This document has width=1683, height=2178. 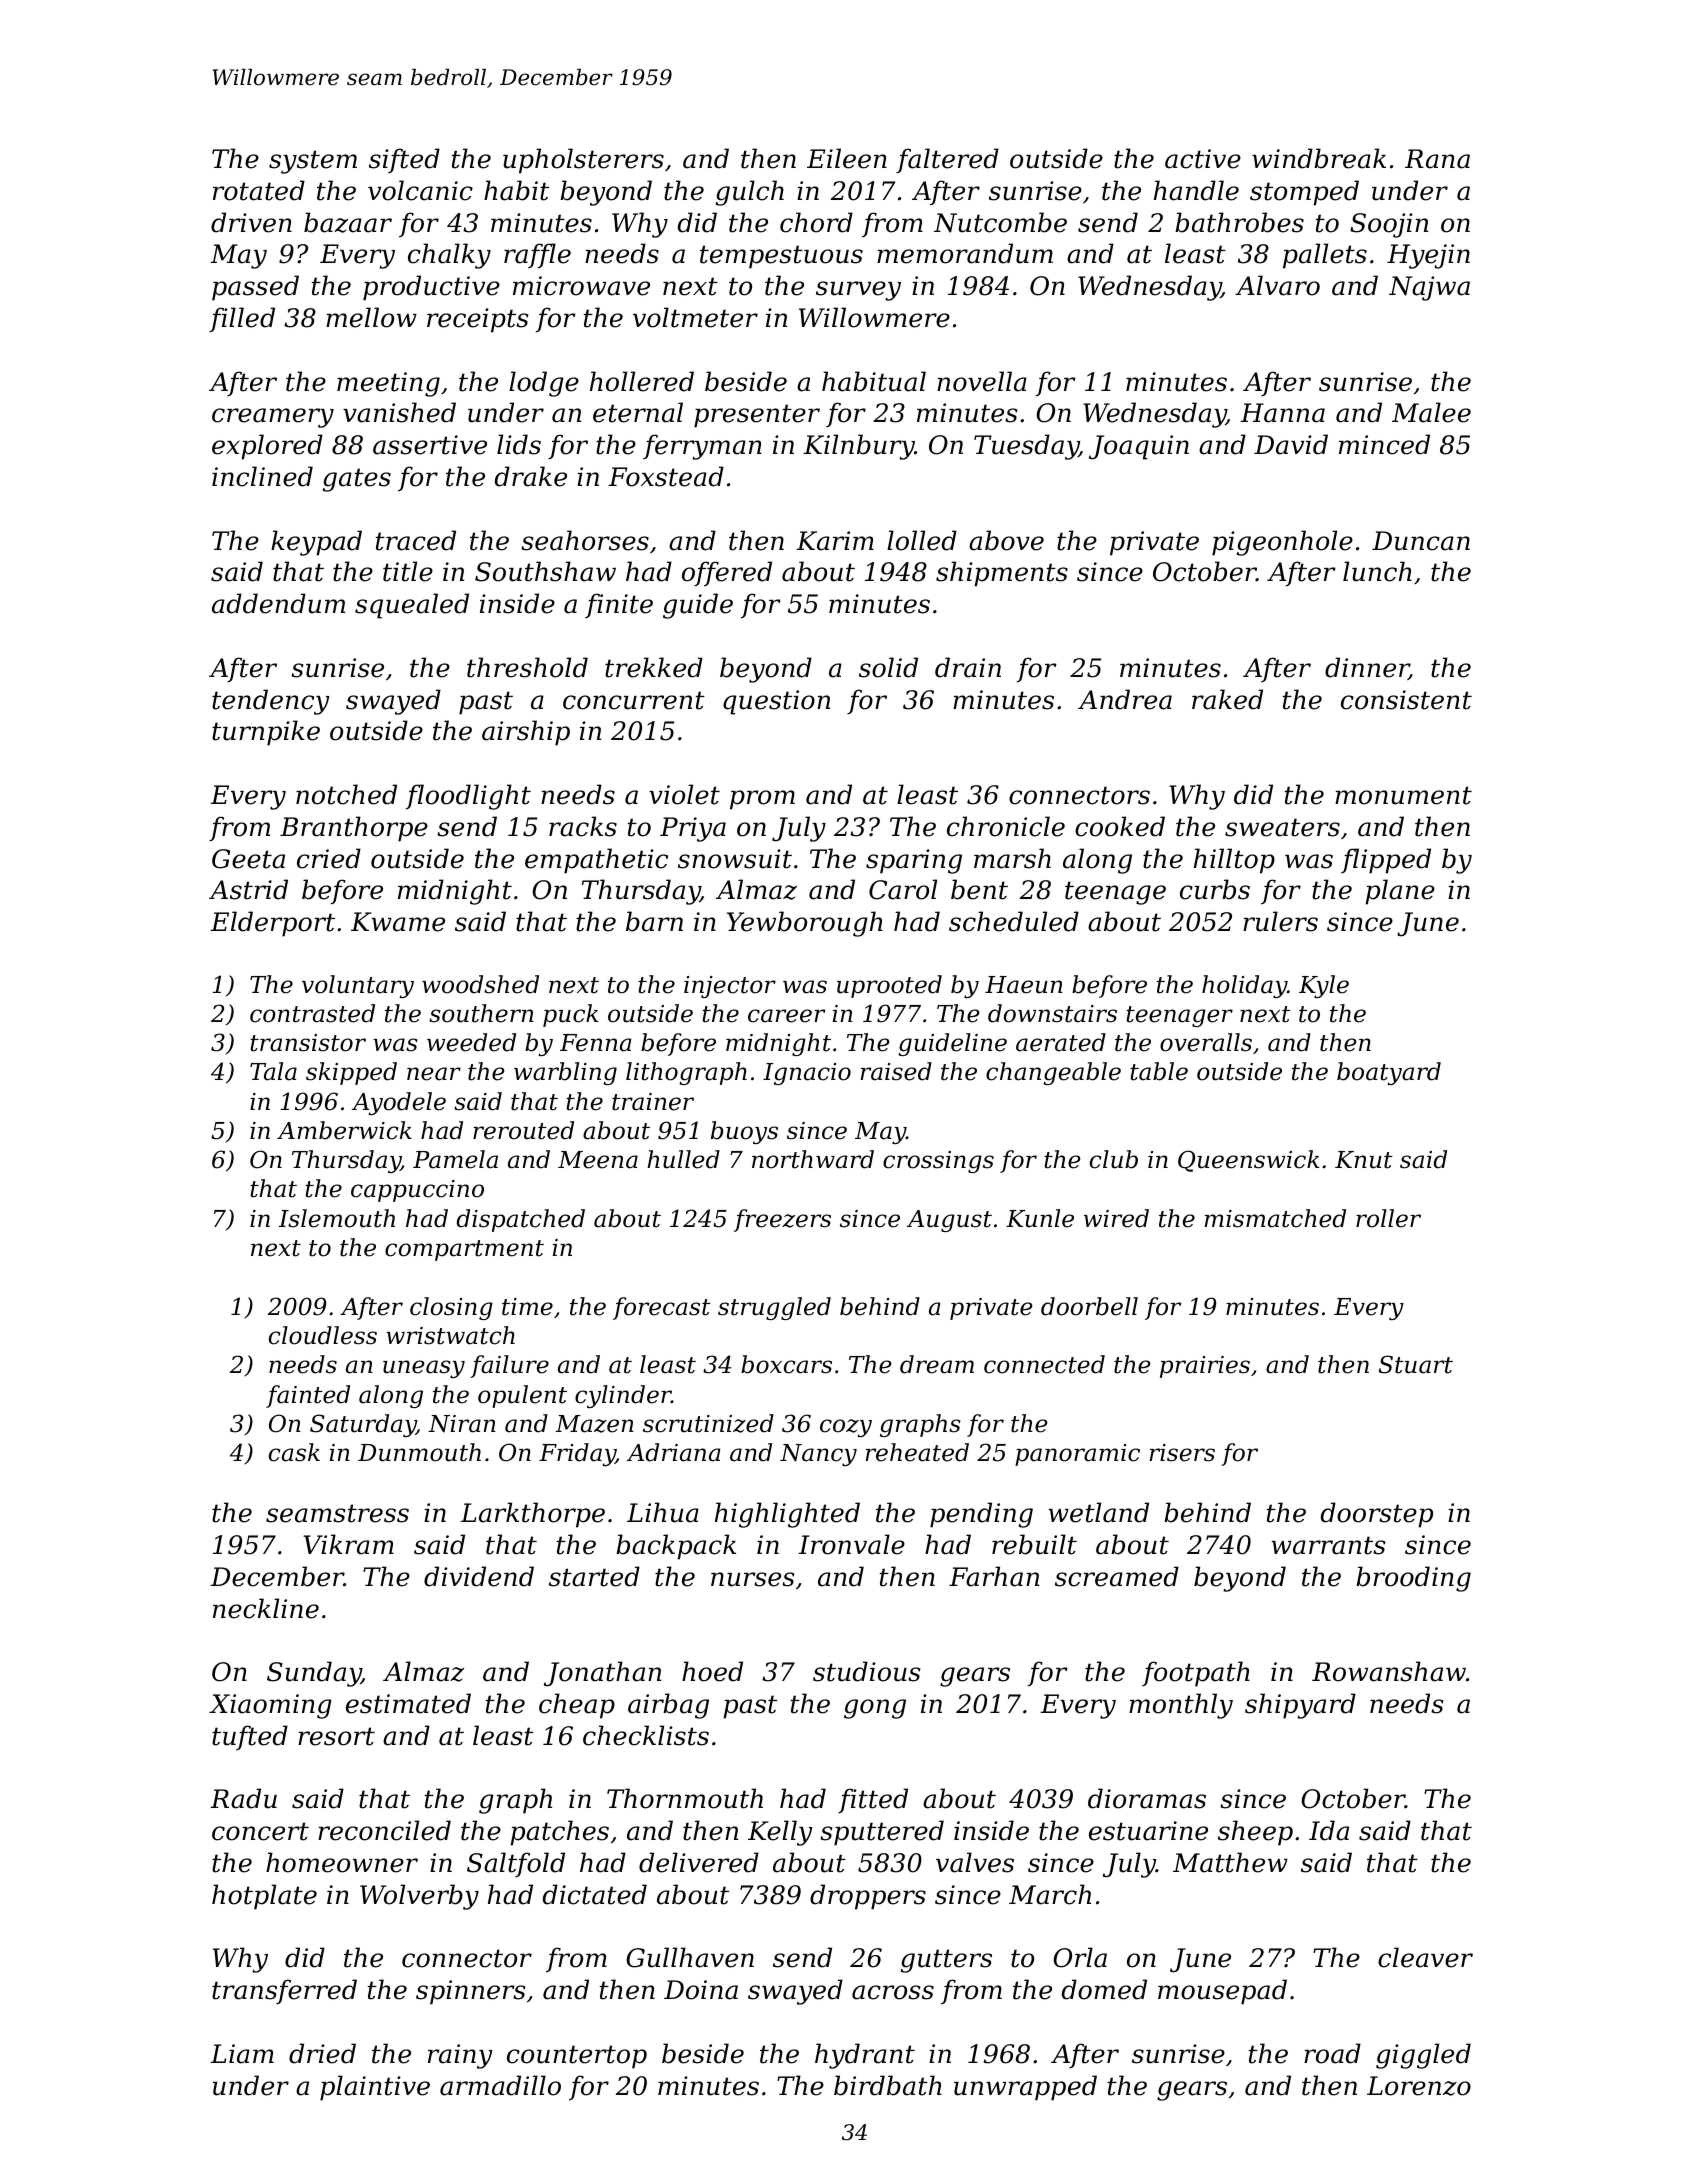 What do you see at coordinates (1377, 1515) in the document?
I see `doorstep` at bounding box center [1377, 1515].
